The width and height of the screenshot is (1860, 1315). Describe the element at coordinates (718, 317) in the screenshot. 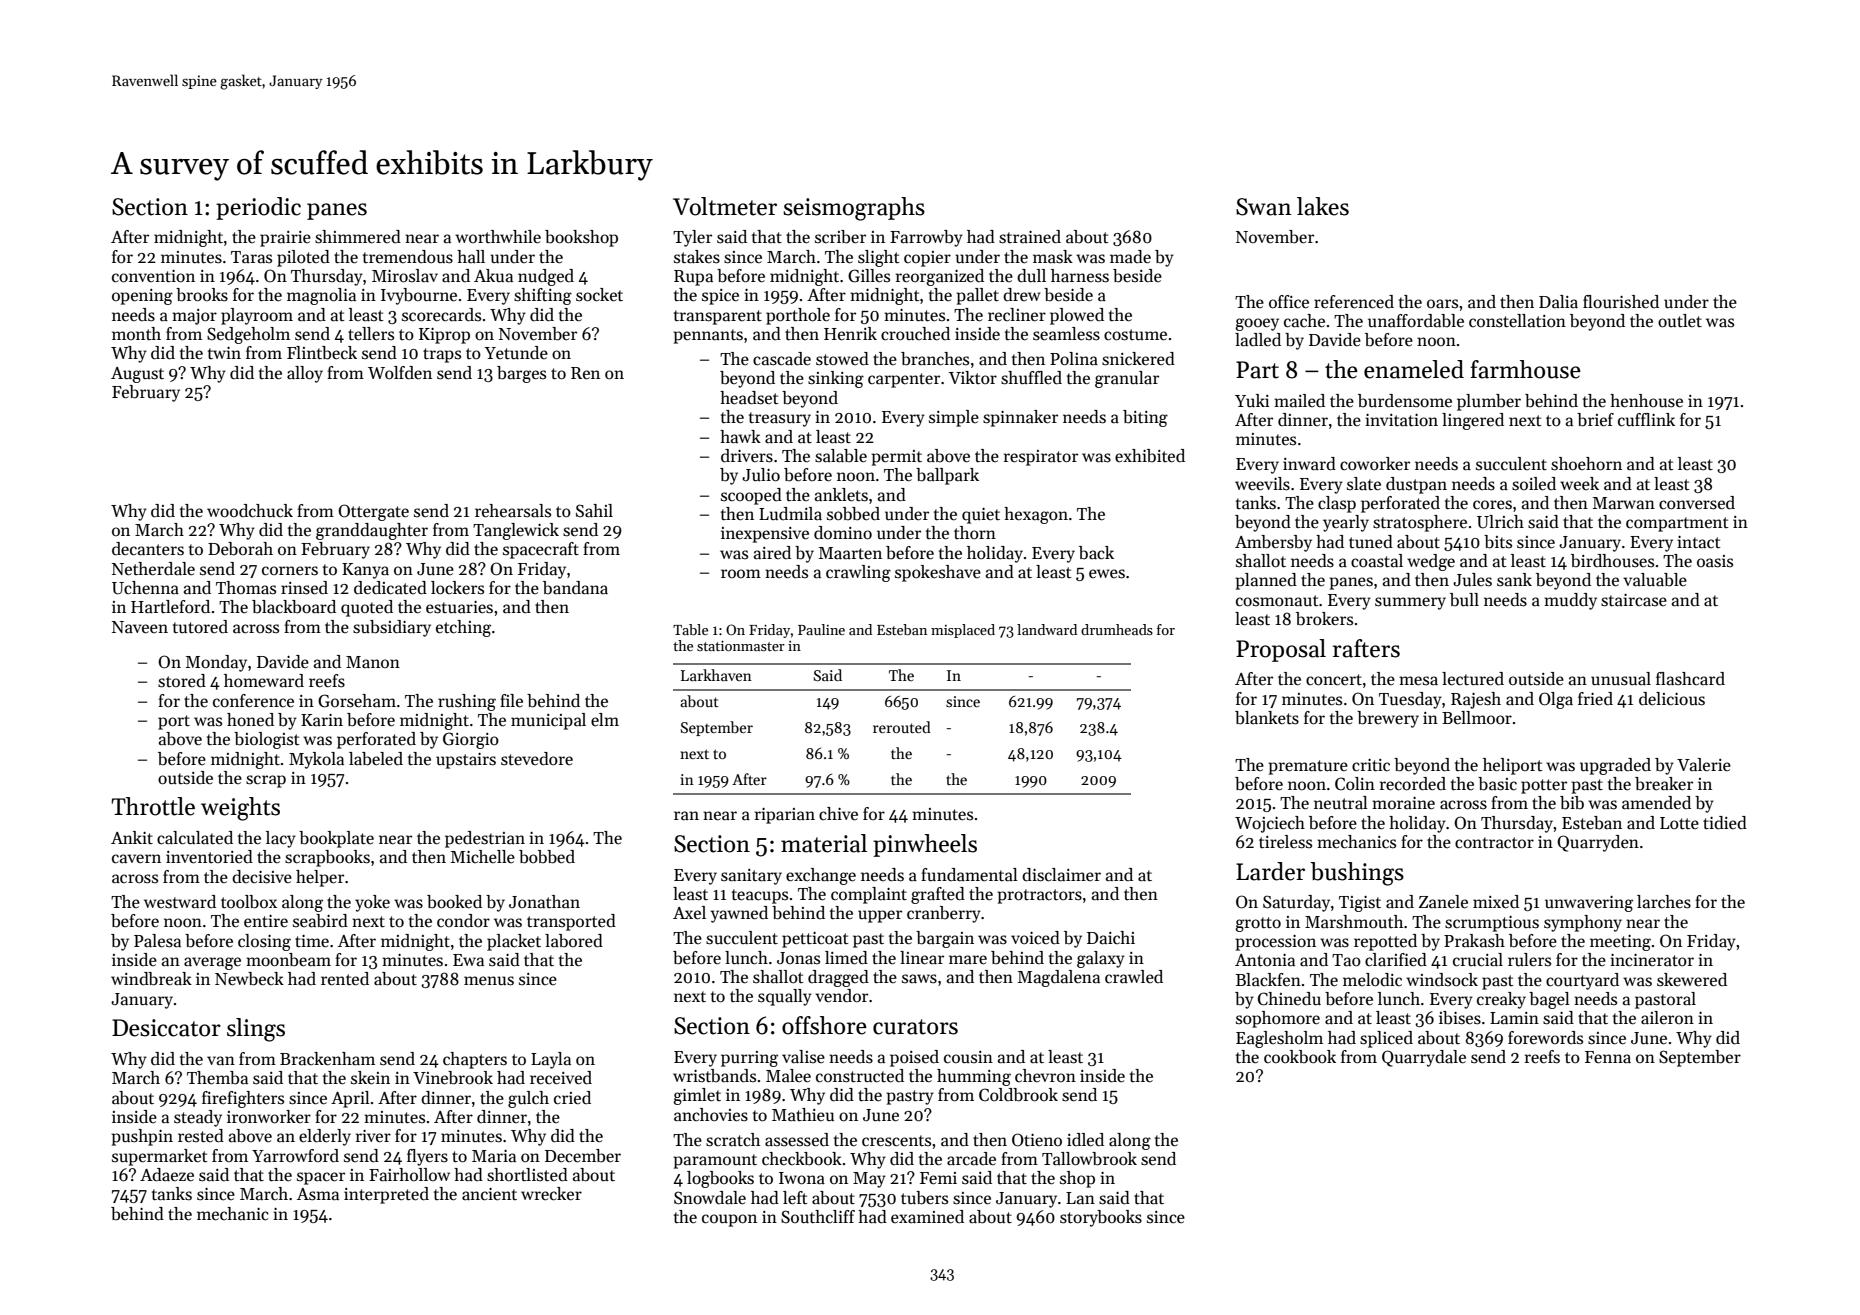

I see `transparent` at that location.
